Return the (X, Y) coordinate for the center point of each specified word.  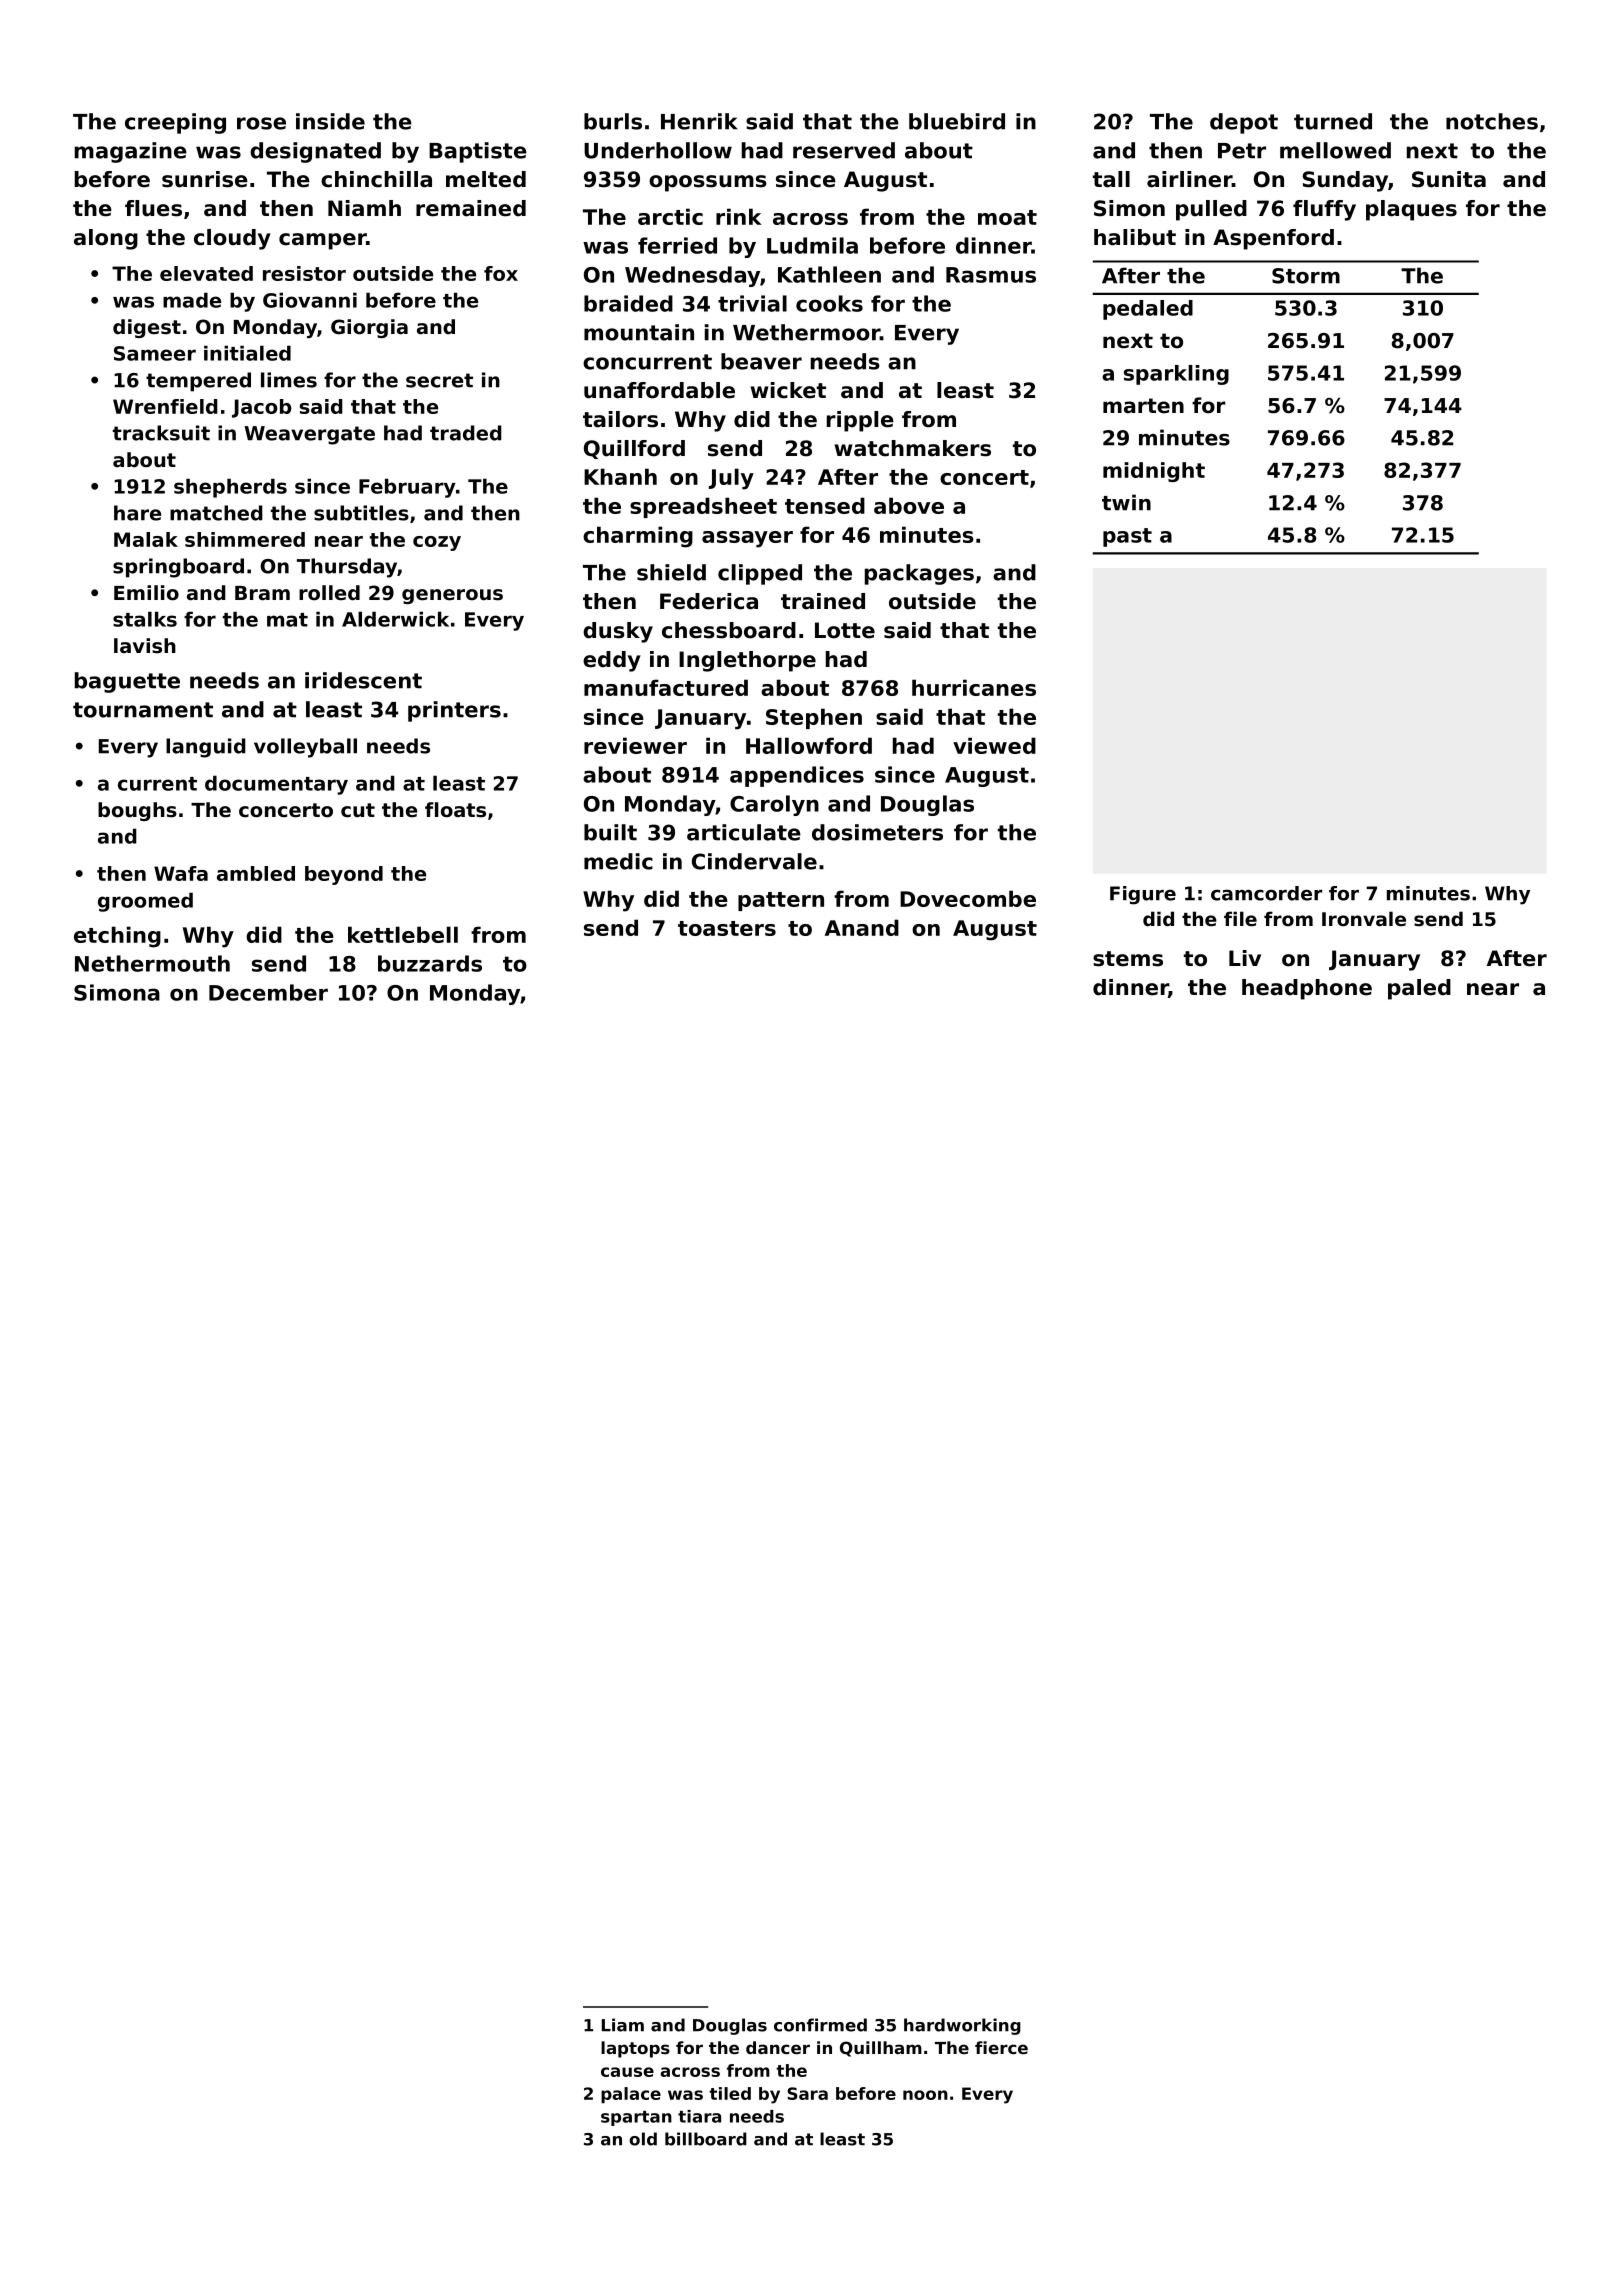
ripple (860, 421)
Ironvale (1364, 919)
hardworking (962, 2026)
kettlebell (403, 934)
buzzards (430, 963)
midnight (1154, 472)
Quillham (881, 2049)
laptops (635, 2049)
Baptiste (478, 152)
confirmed (820, 2025)
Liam (623, 2025)
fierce (1001, 2047)
